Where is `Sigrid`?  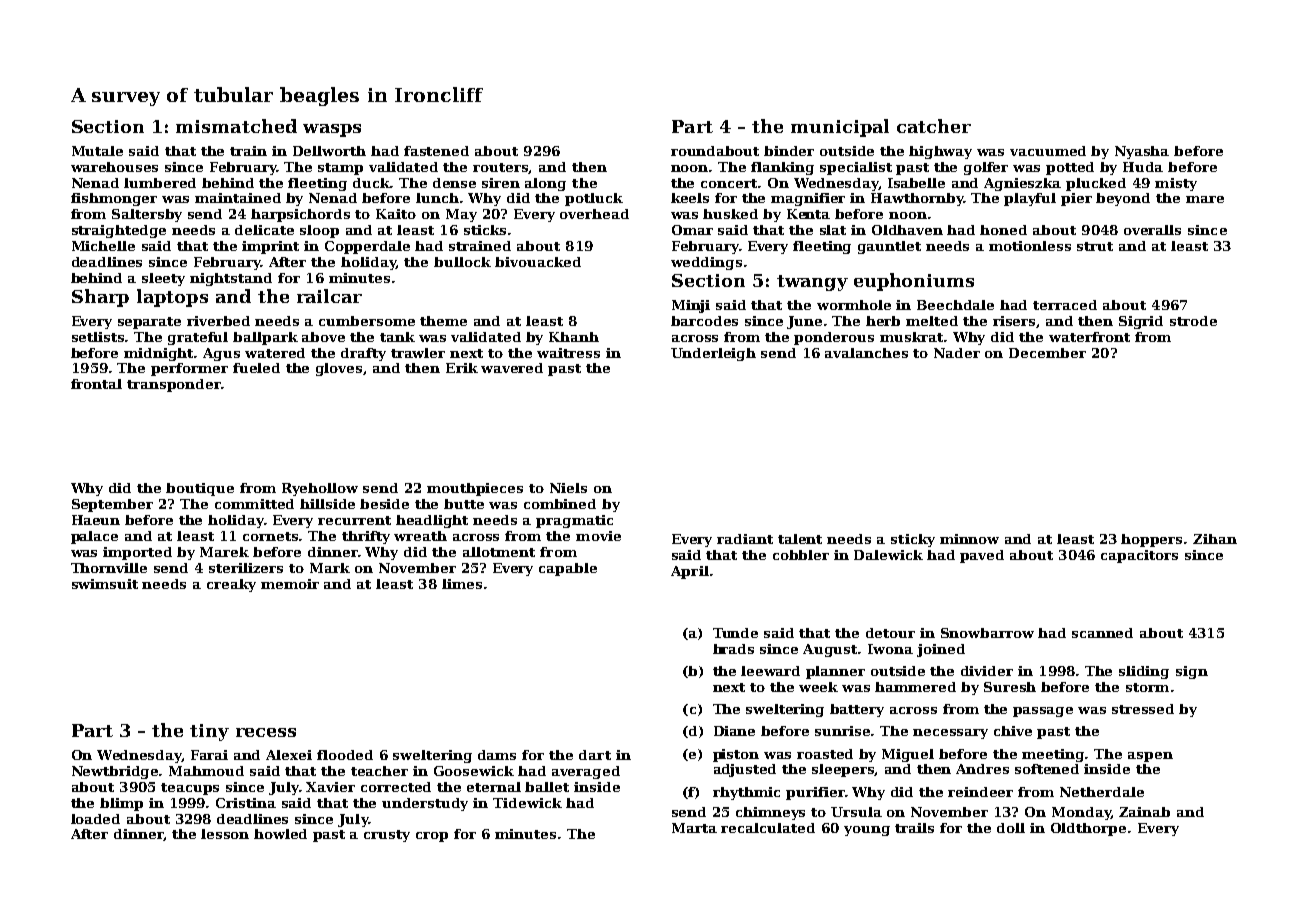
Sigrid is located at coordinates (1141, 322).
